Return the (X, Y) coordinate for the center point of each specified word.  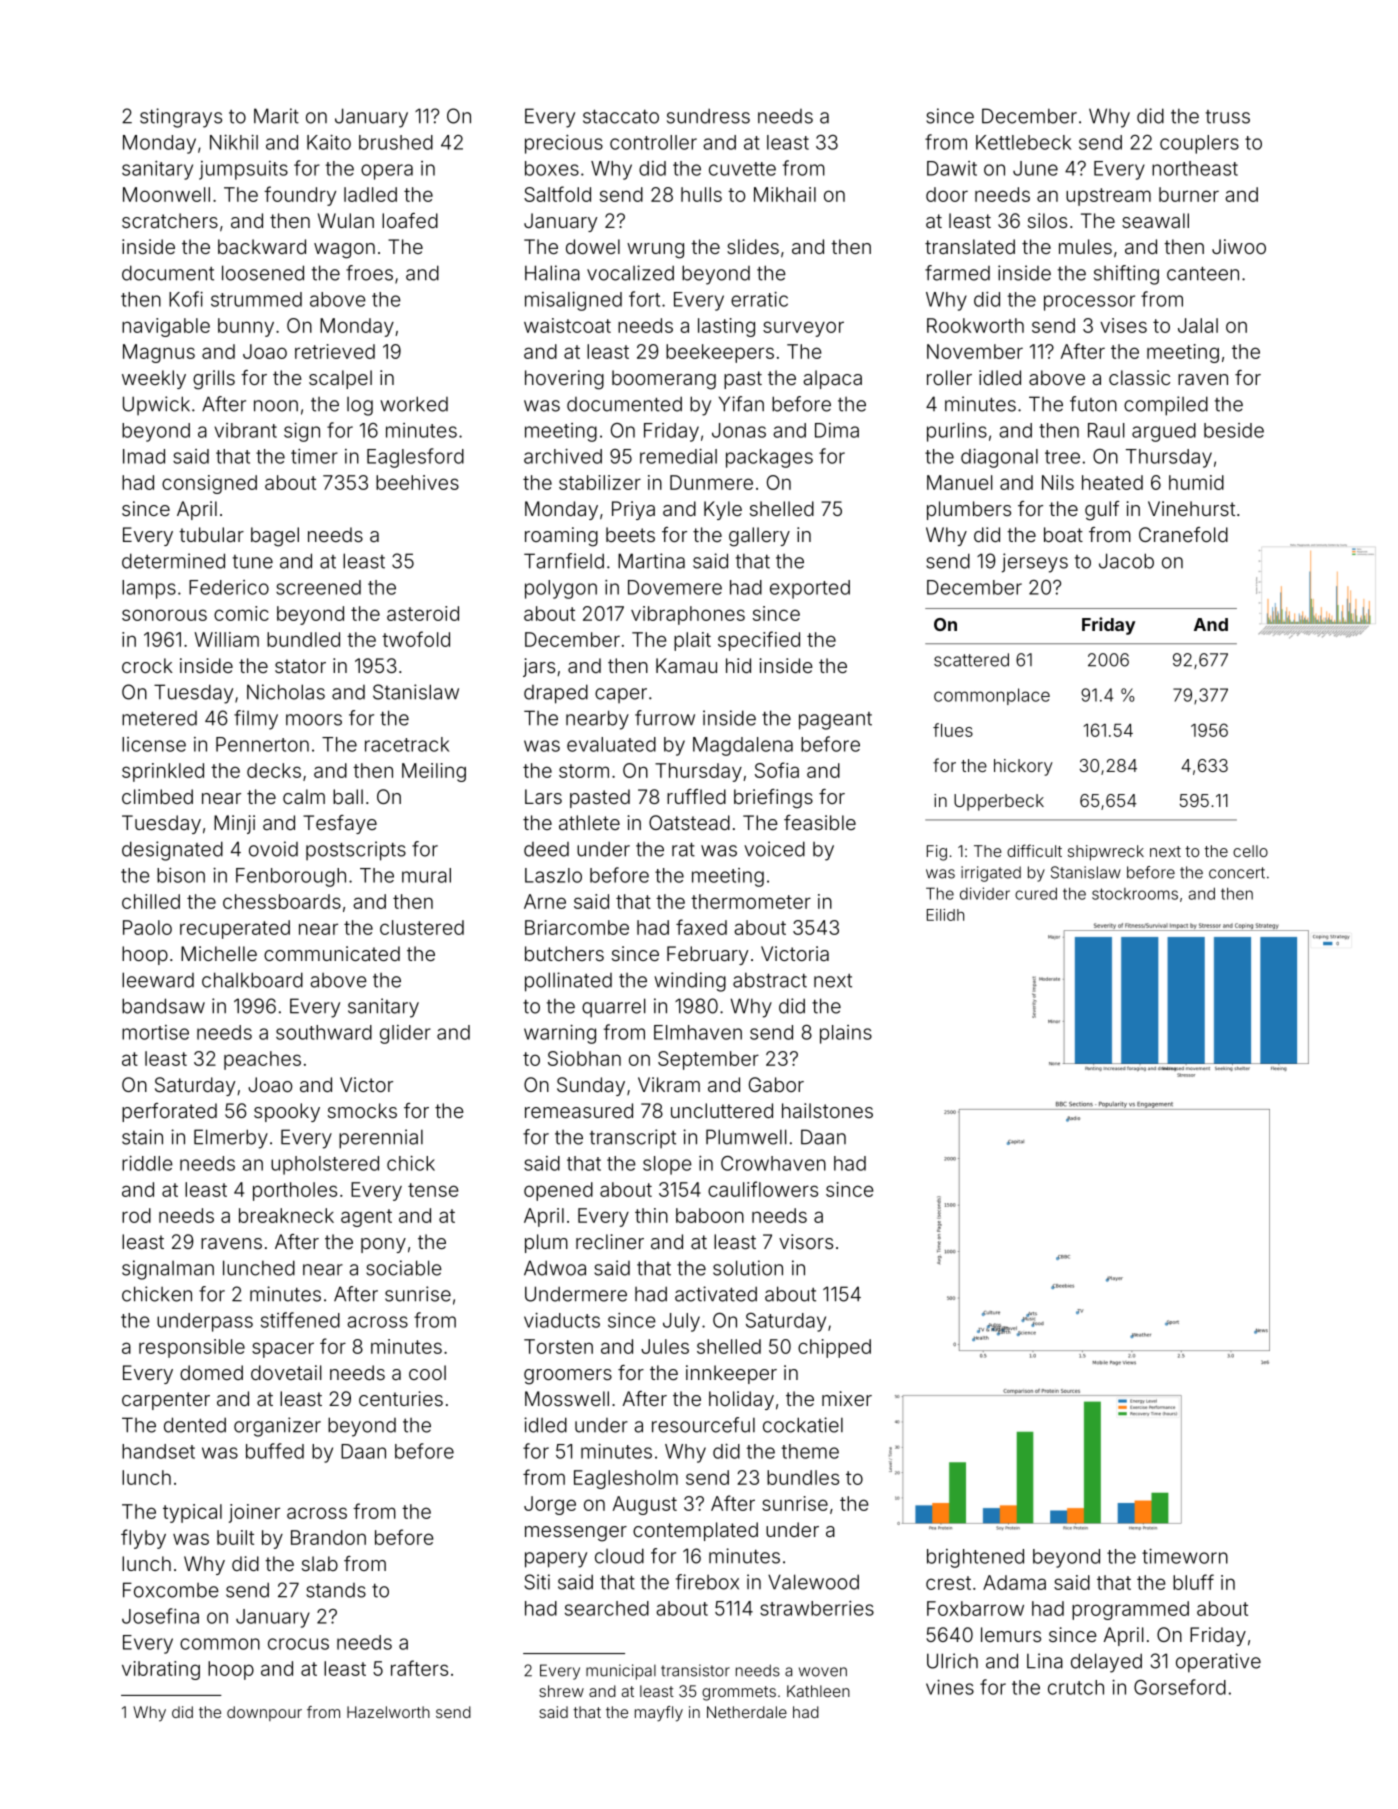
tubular (211, 534)
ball (348, 796)
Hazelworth (388, 1712)
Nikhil (234, 142)
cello (1250, 851)
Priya (633, 510)
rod (136, 1215)
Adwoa (555, 1268)
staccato (621, 116)
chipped (834, 1348)
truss (1228, 117)
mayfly (659, 1714)
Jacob (1126, 561)
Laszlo (553, 875)
